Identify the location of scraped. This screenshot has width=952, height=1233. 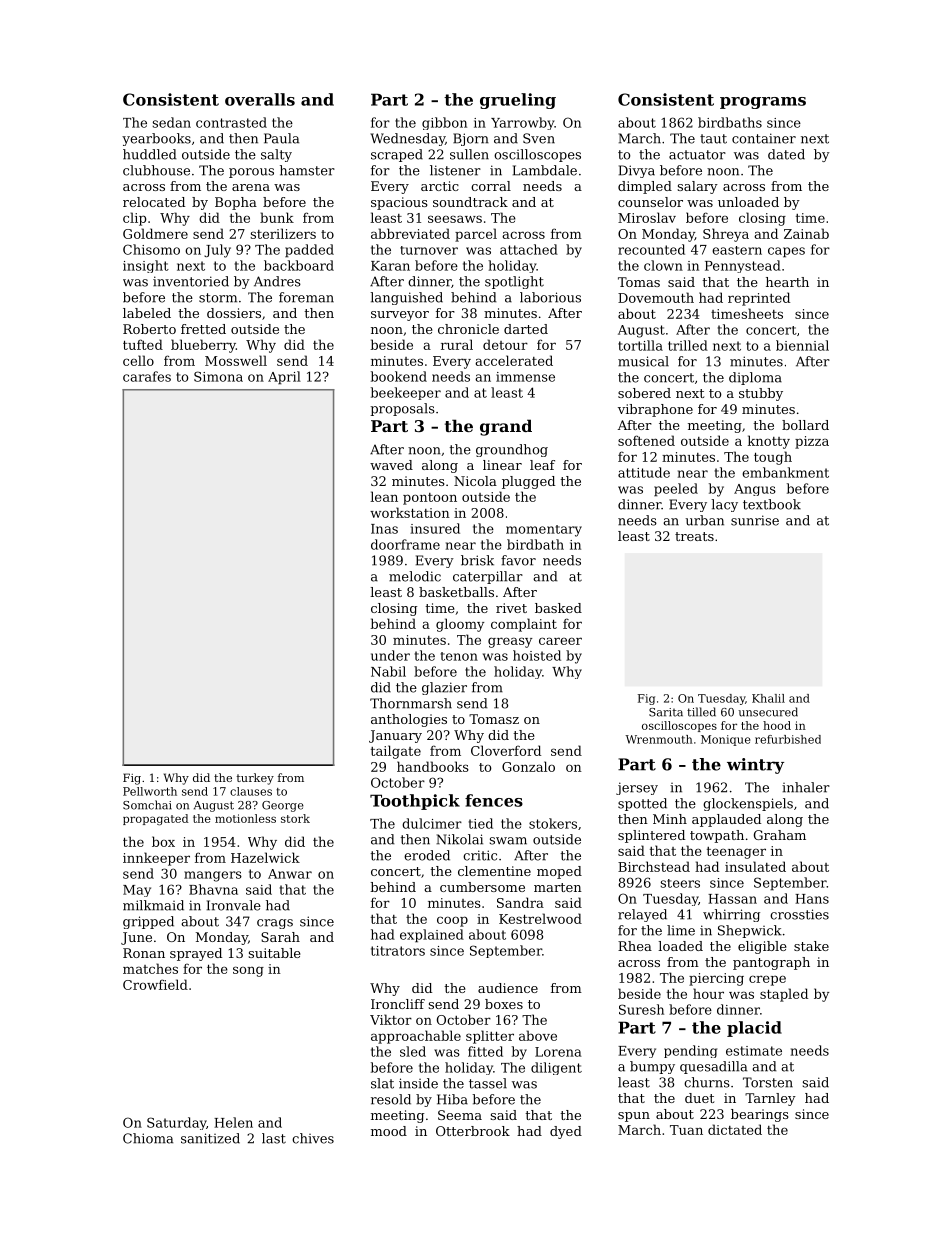
(397, 155).
